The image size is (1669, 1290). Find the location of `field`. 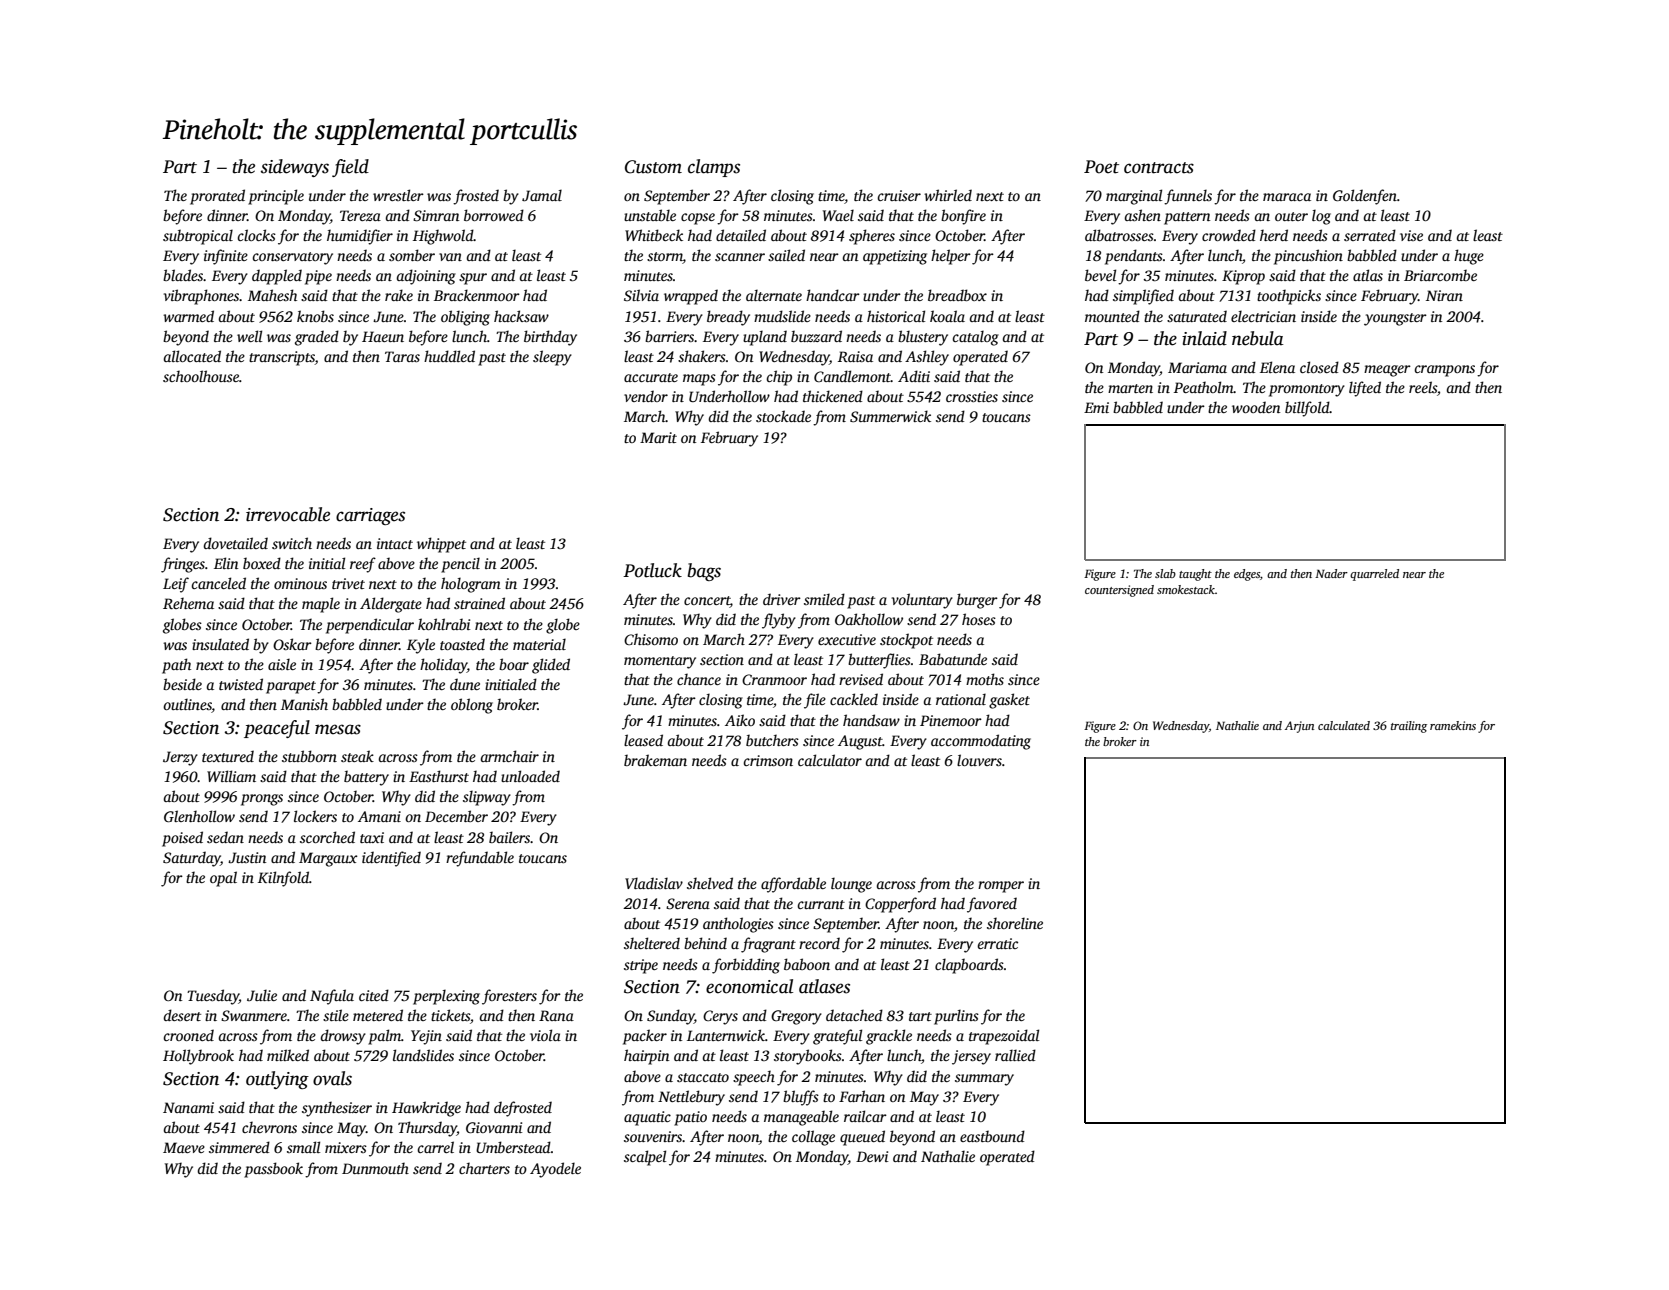

field is located at coordinates (350, 168).
